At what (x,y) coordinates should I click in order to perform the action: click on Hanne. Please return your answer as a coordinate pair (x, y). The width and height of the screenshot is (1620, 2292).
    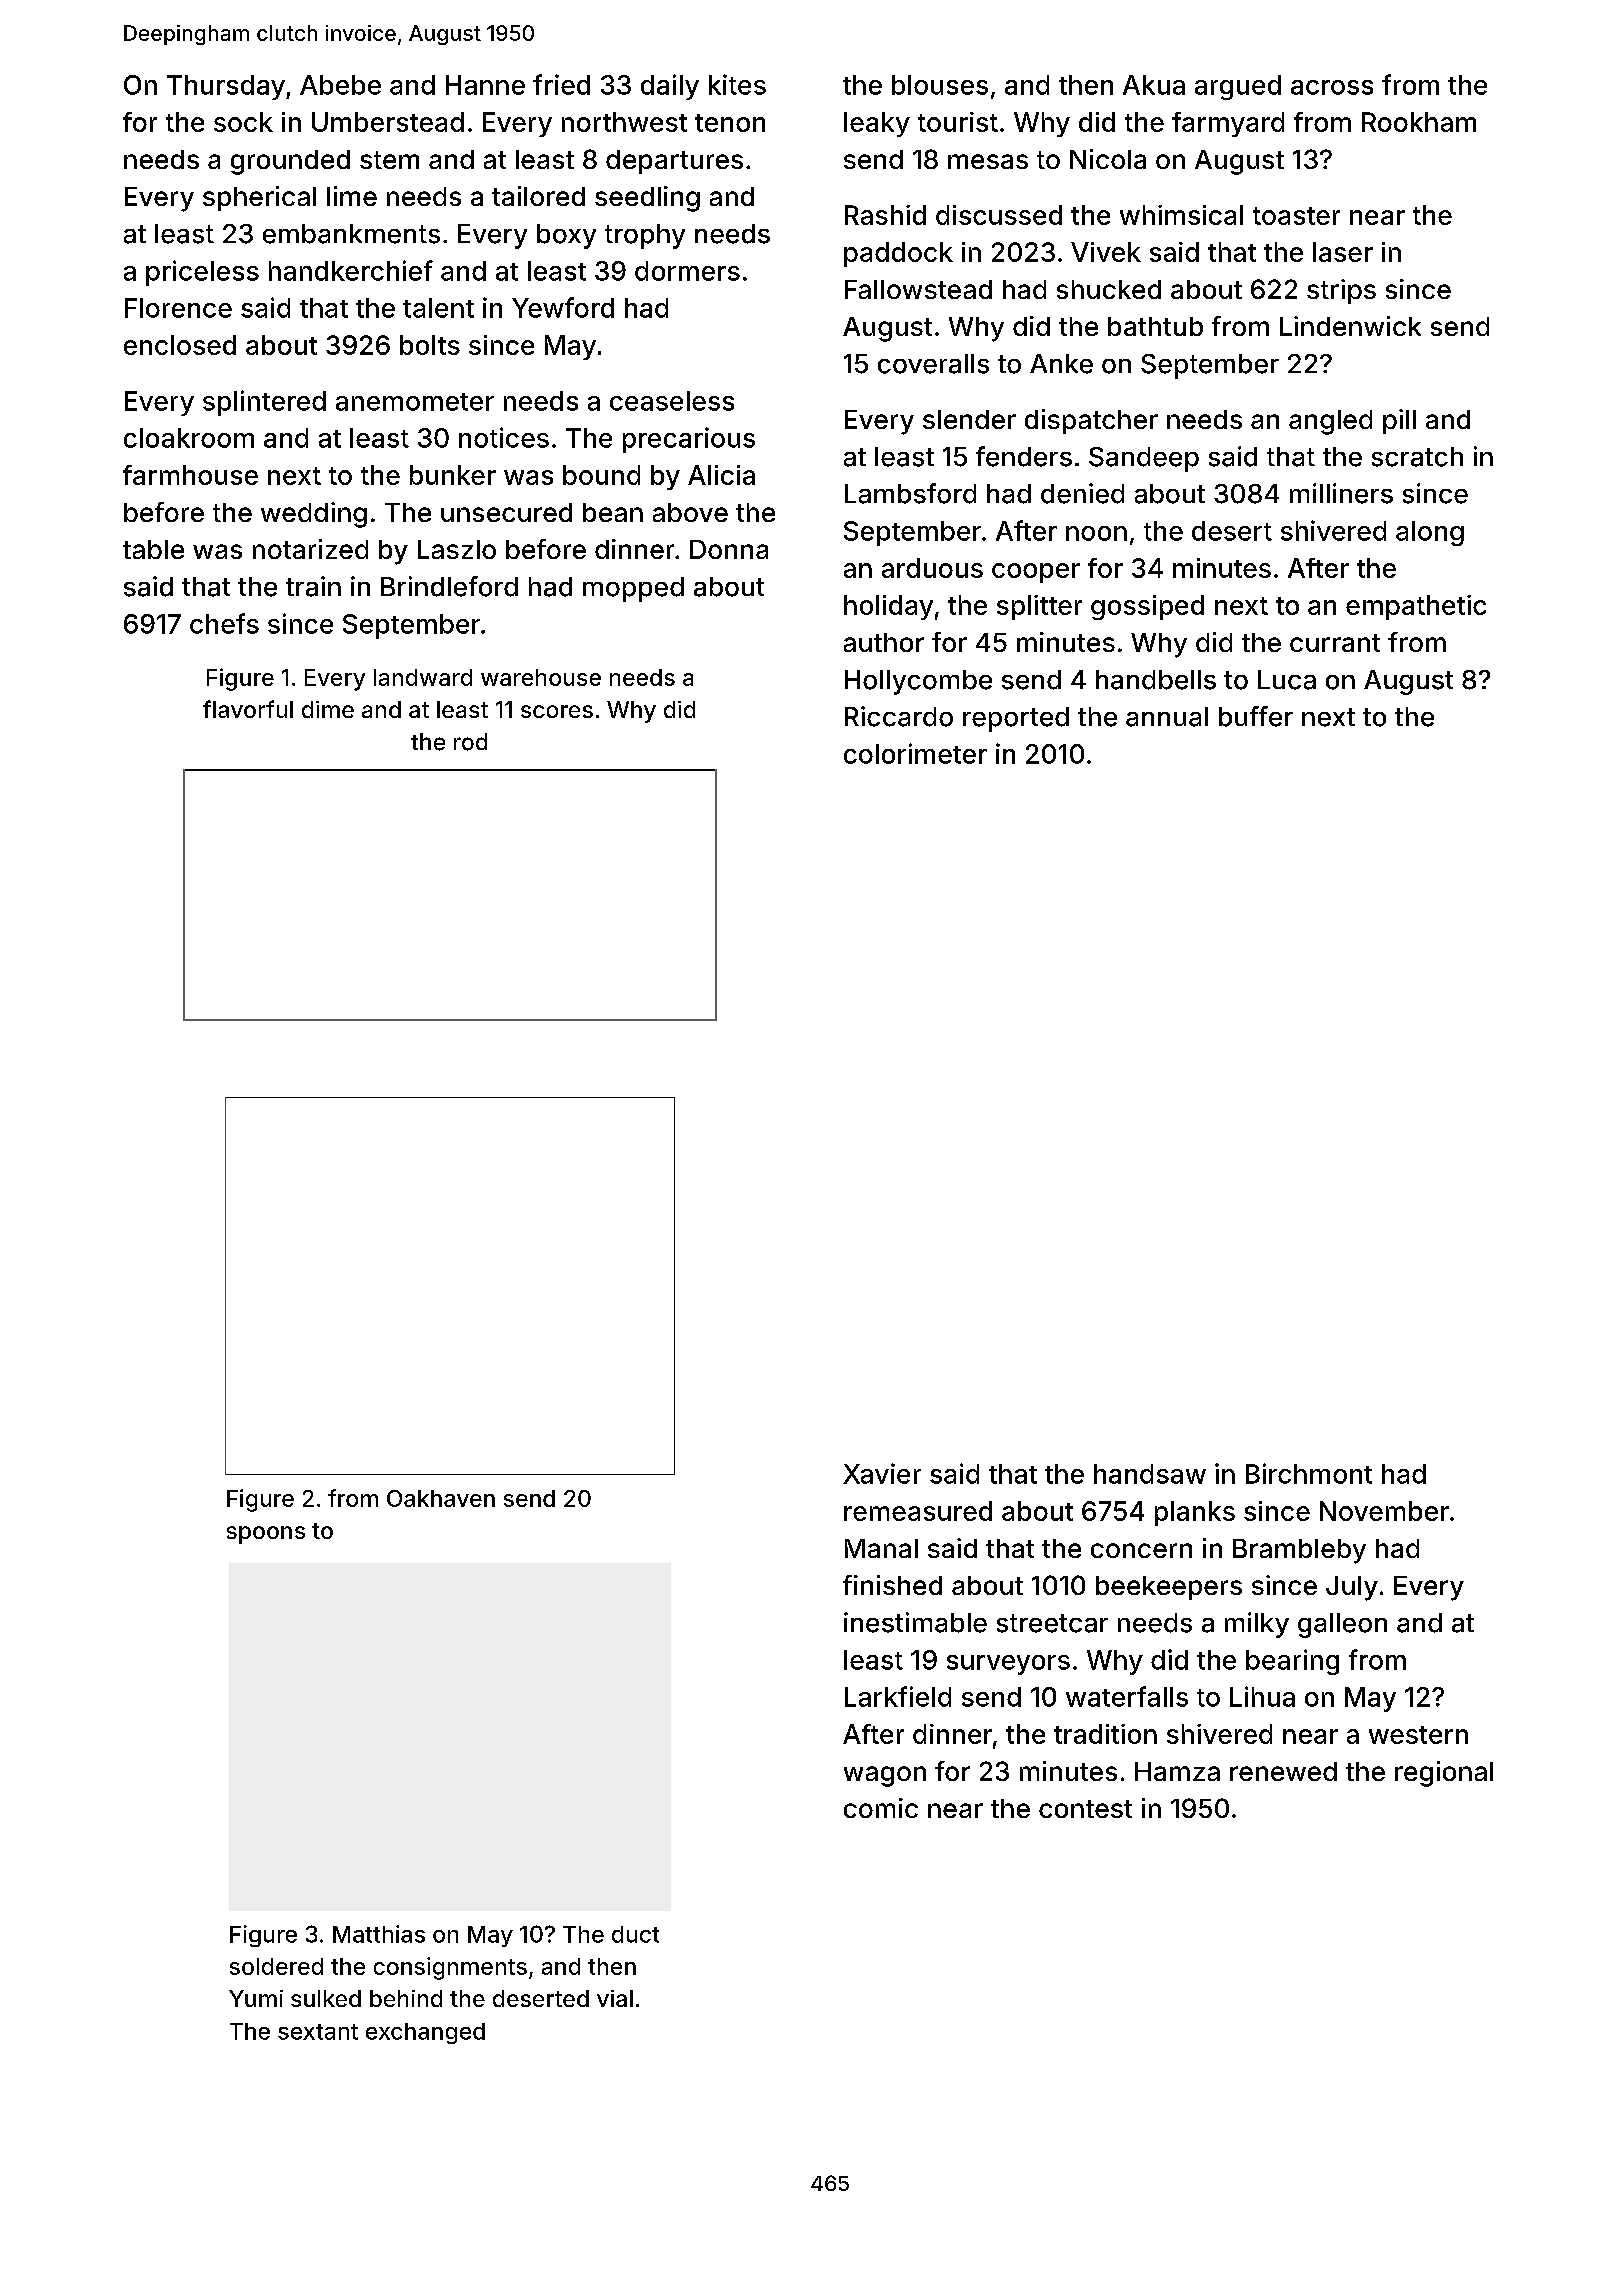
    Looking at the image, I should click on (485, 85).
